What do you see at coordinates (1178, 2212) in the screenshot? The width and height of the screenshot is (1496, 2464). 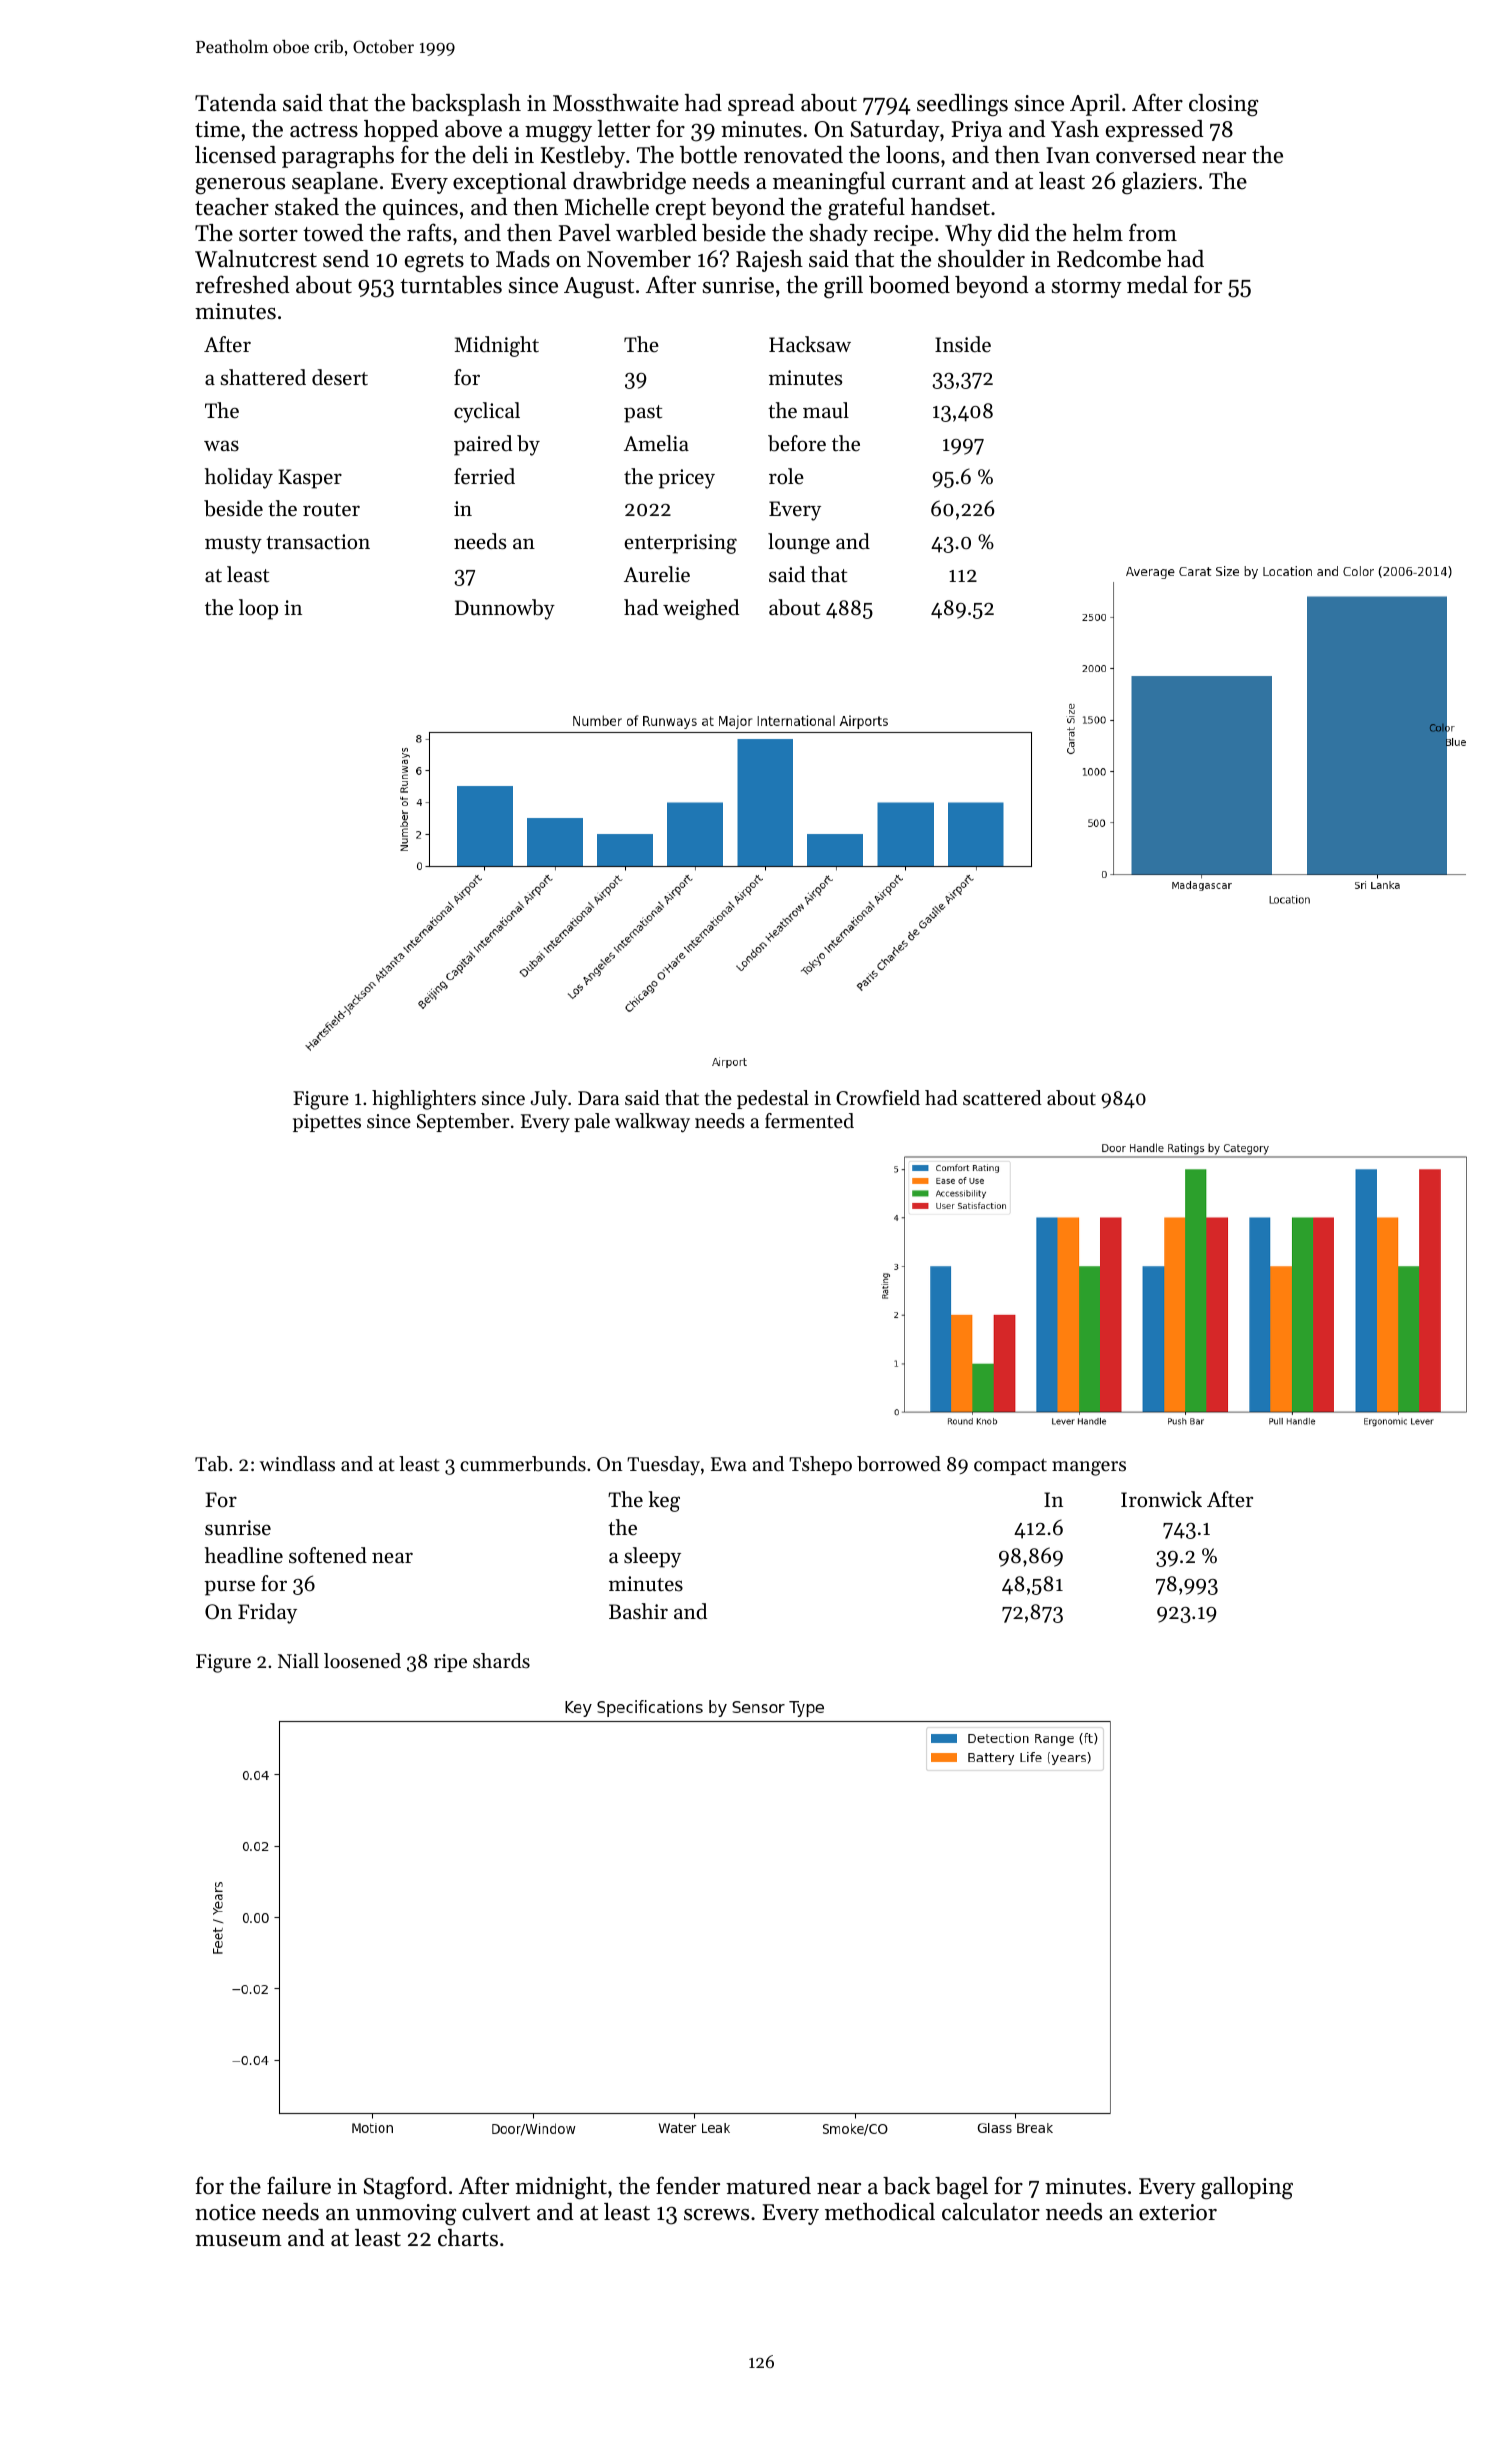 I see `exterior` at bounding box center [1178, 2212].
